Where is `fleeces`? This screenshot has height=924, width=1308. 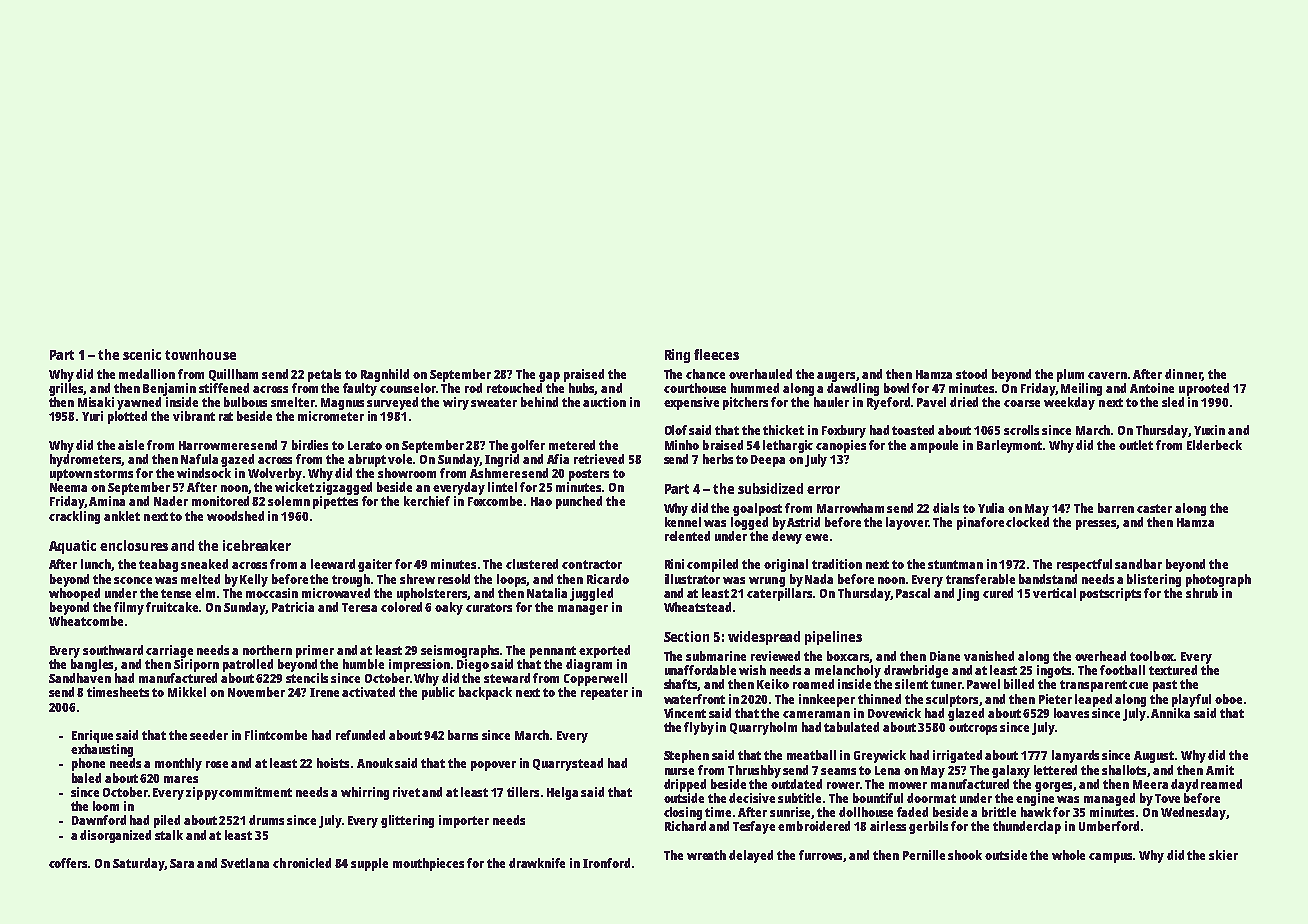
fleeces is located at coordinates (716, 354).
